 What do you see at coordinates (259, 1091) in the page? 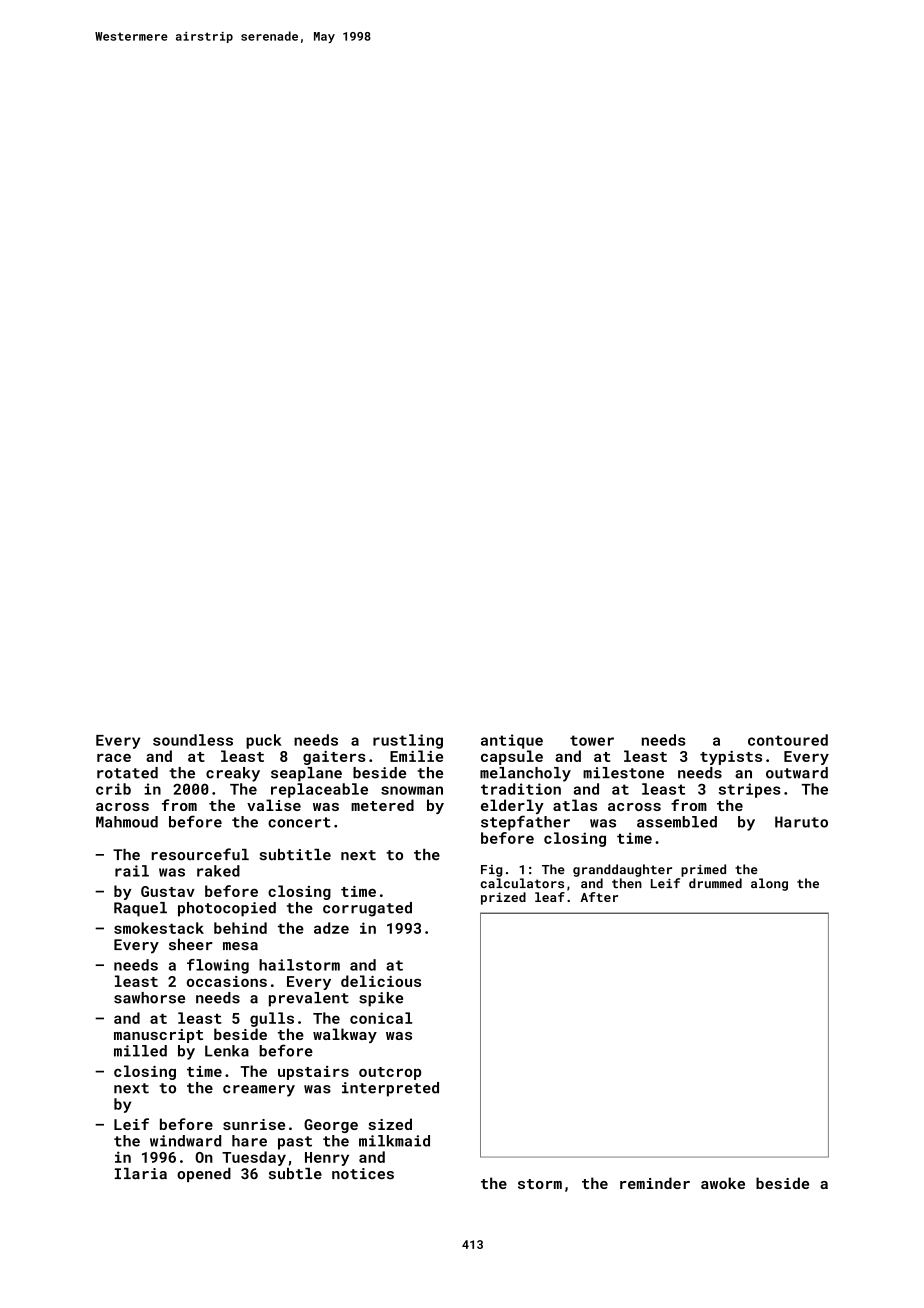
I see `creamery` at bounding box center [259, 1091].
